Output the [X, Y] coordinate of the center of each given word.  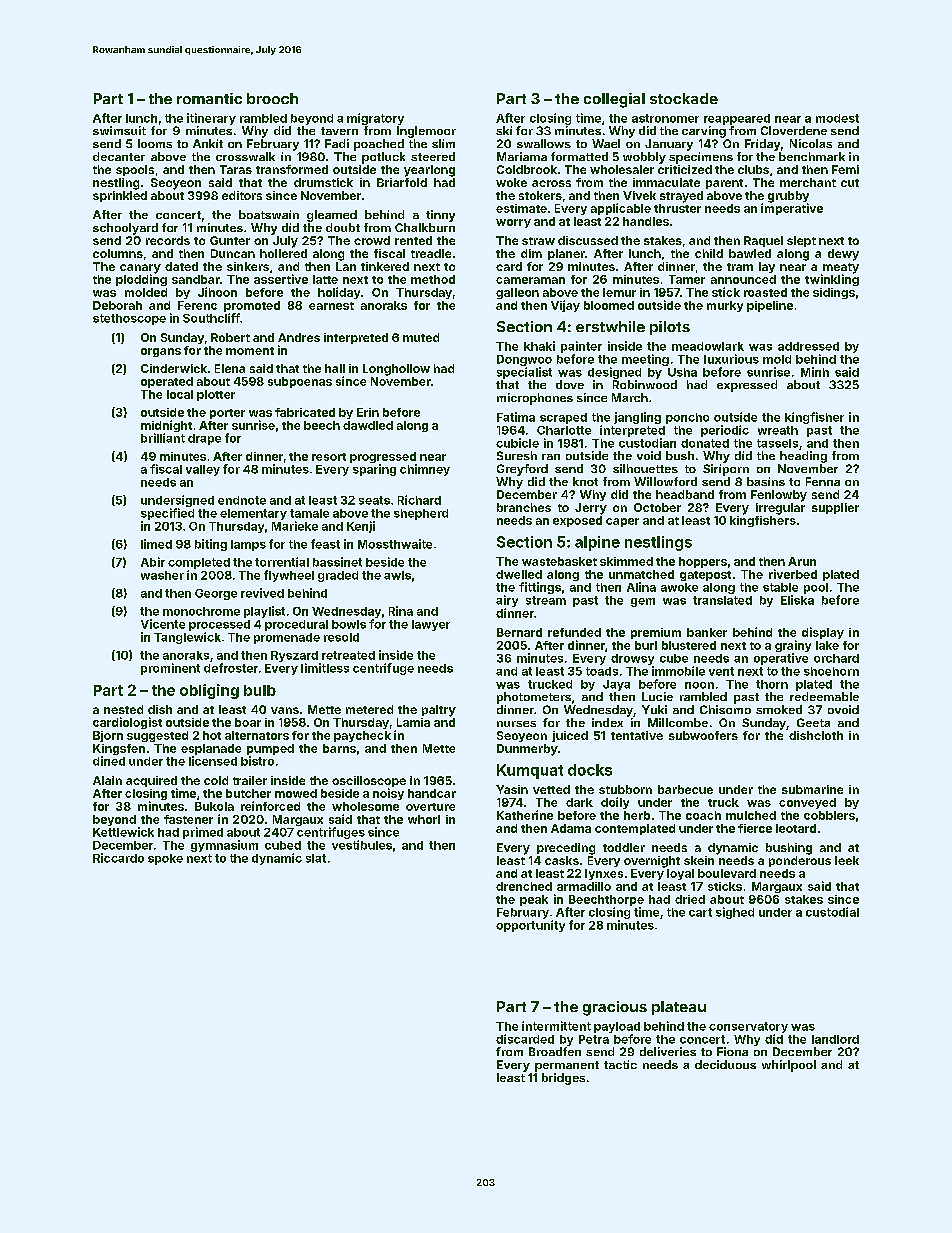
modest [837, 118]
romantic [209, 98]
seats [374, 500]
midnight [166, 426]
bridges [563, 1079]
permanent [567, 1066]
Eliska [797, 600]
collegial [614, 100]
